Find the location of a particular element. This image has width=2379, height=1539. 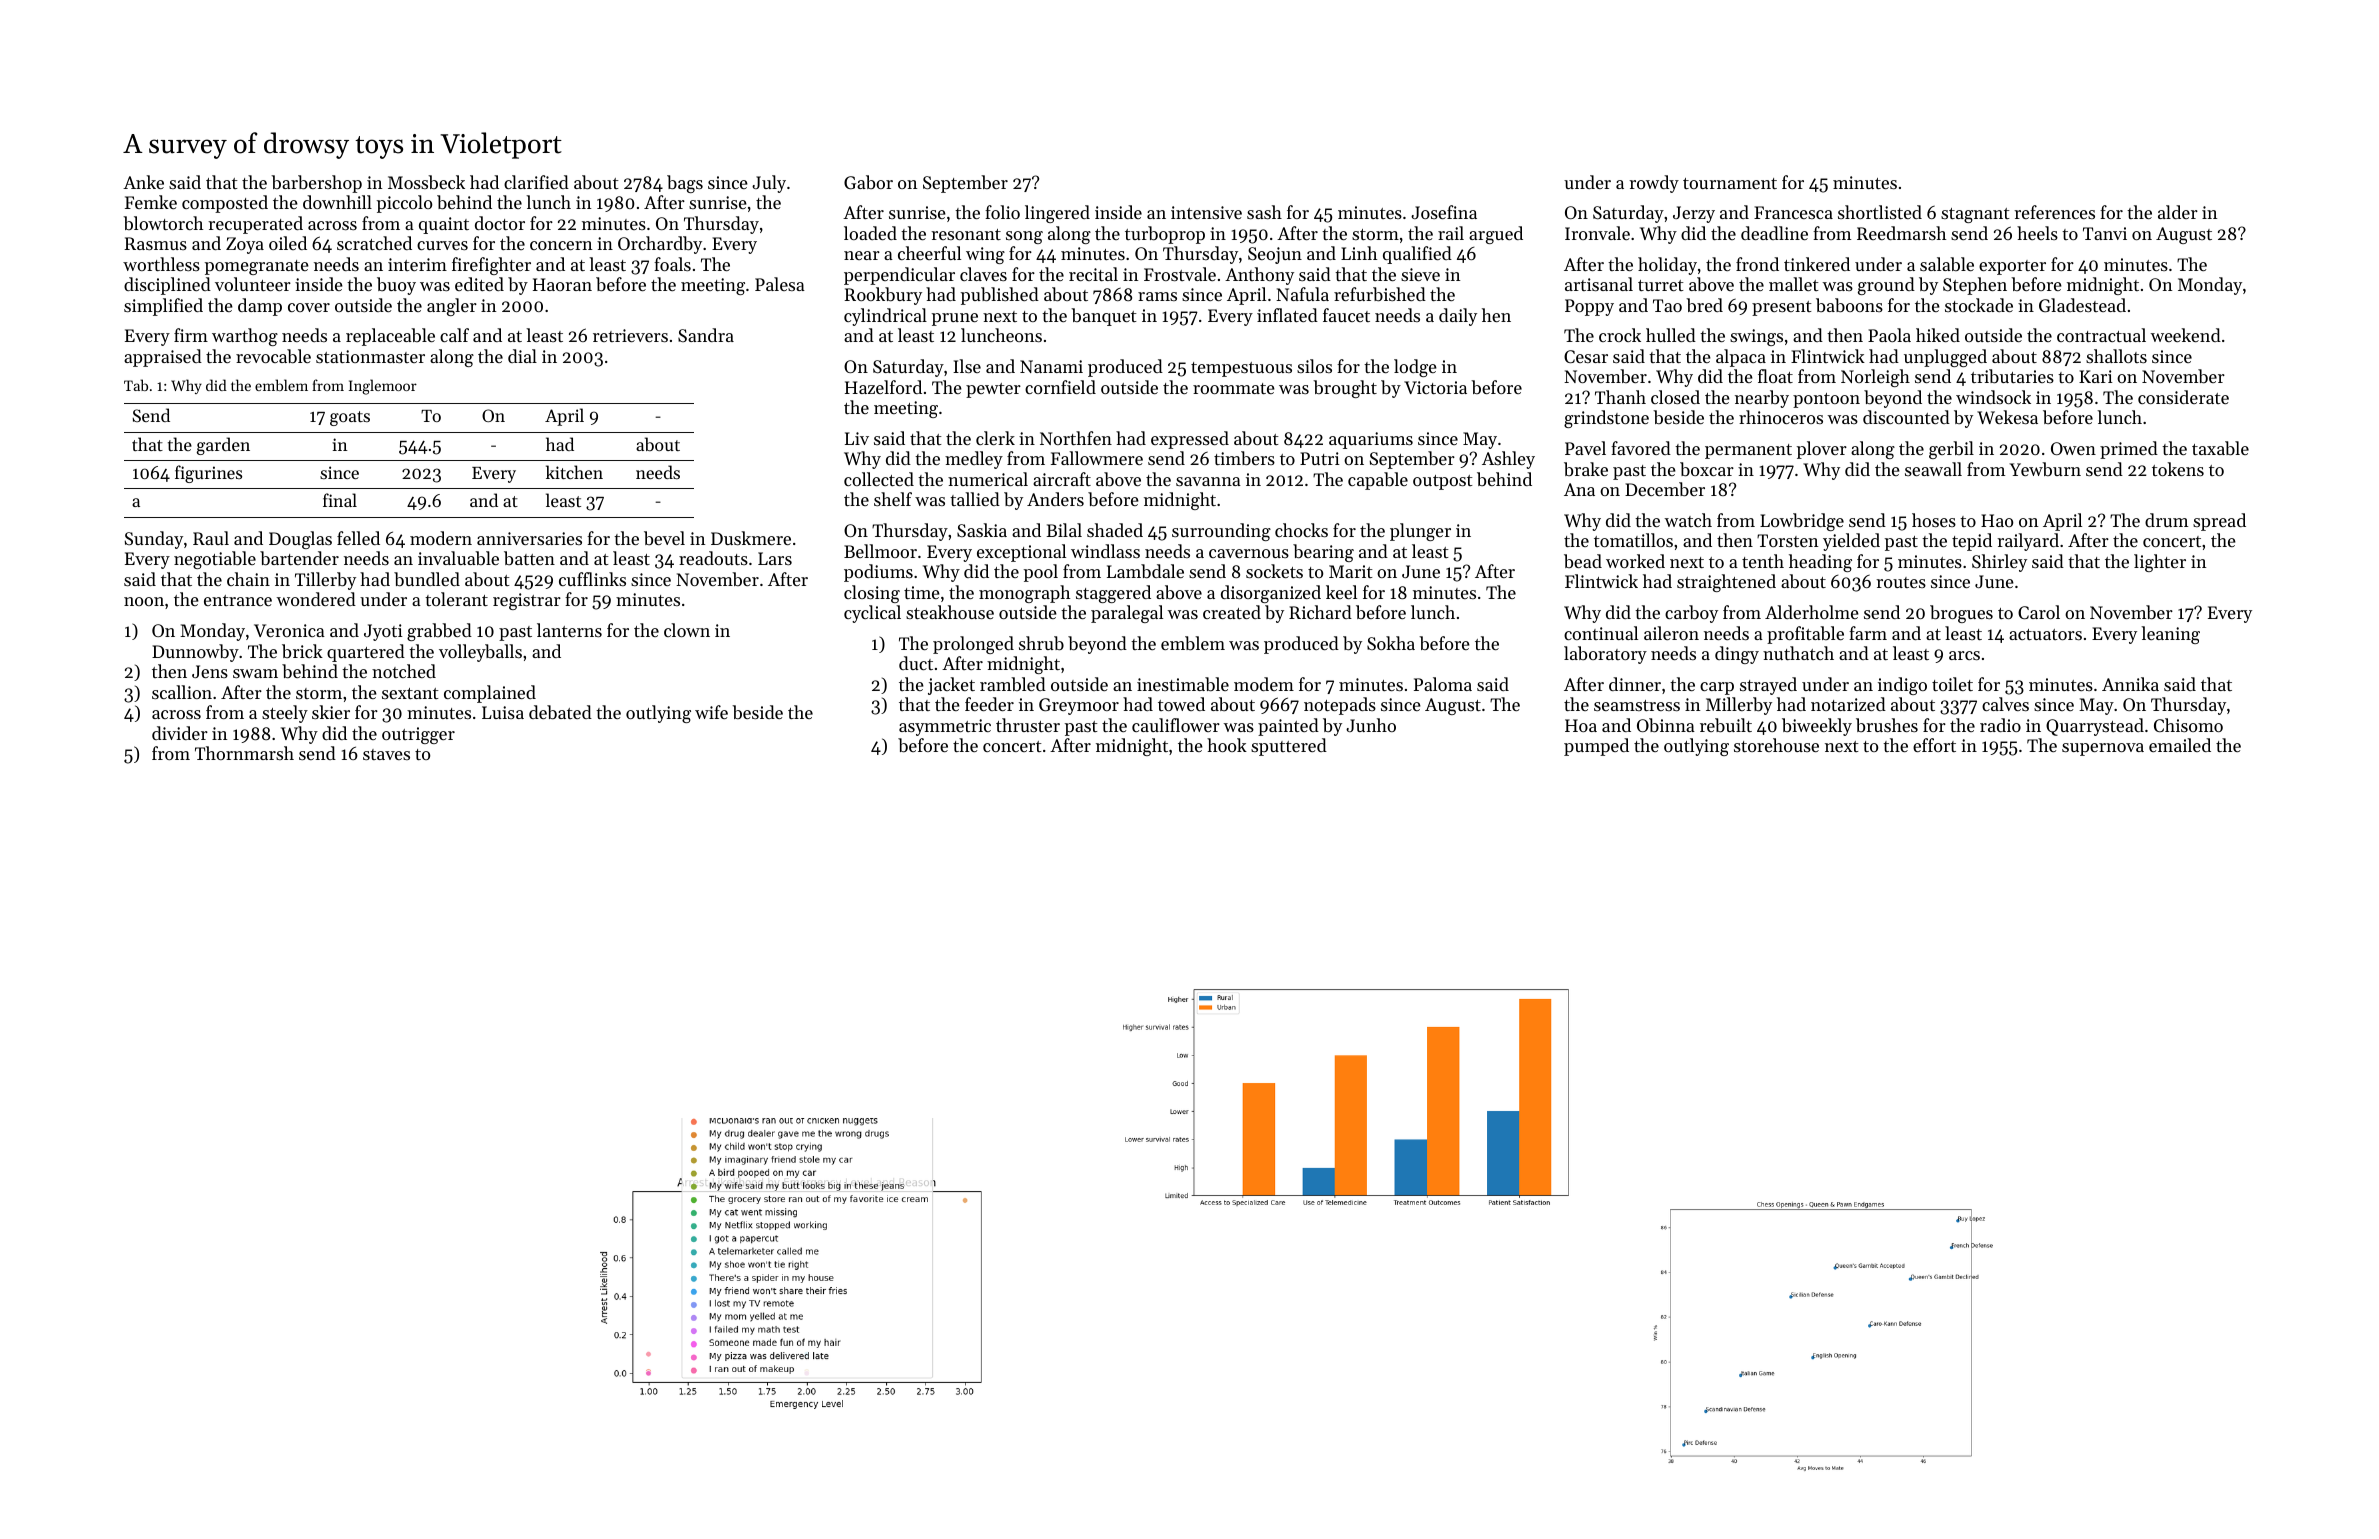

leaning is located at coordinates (2170, 635).
